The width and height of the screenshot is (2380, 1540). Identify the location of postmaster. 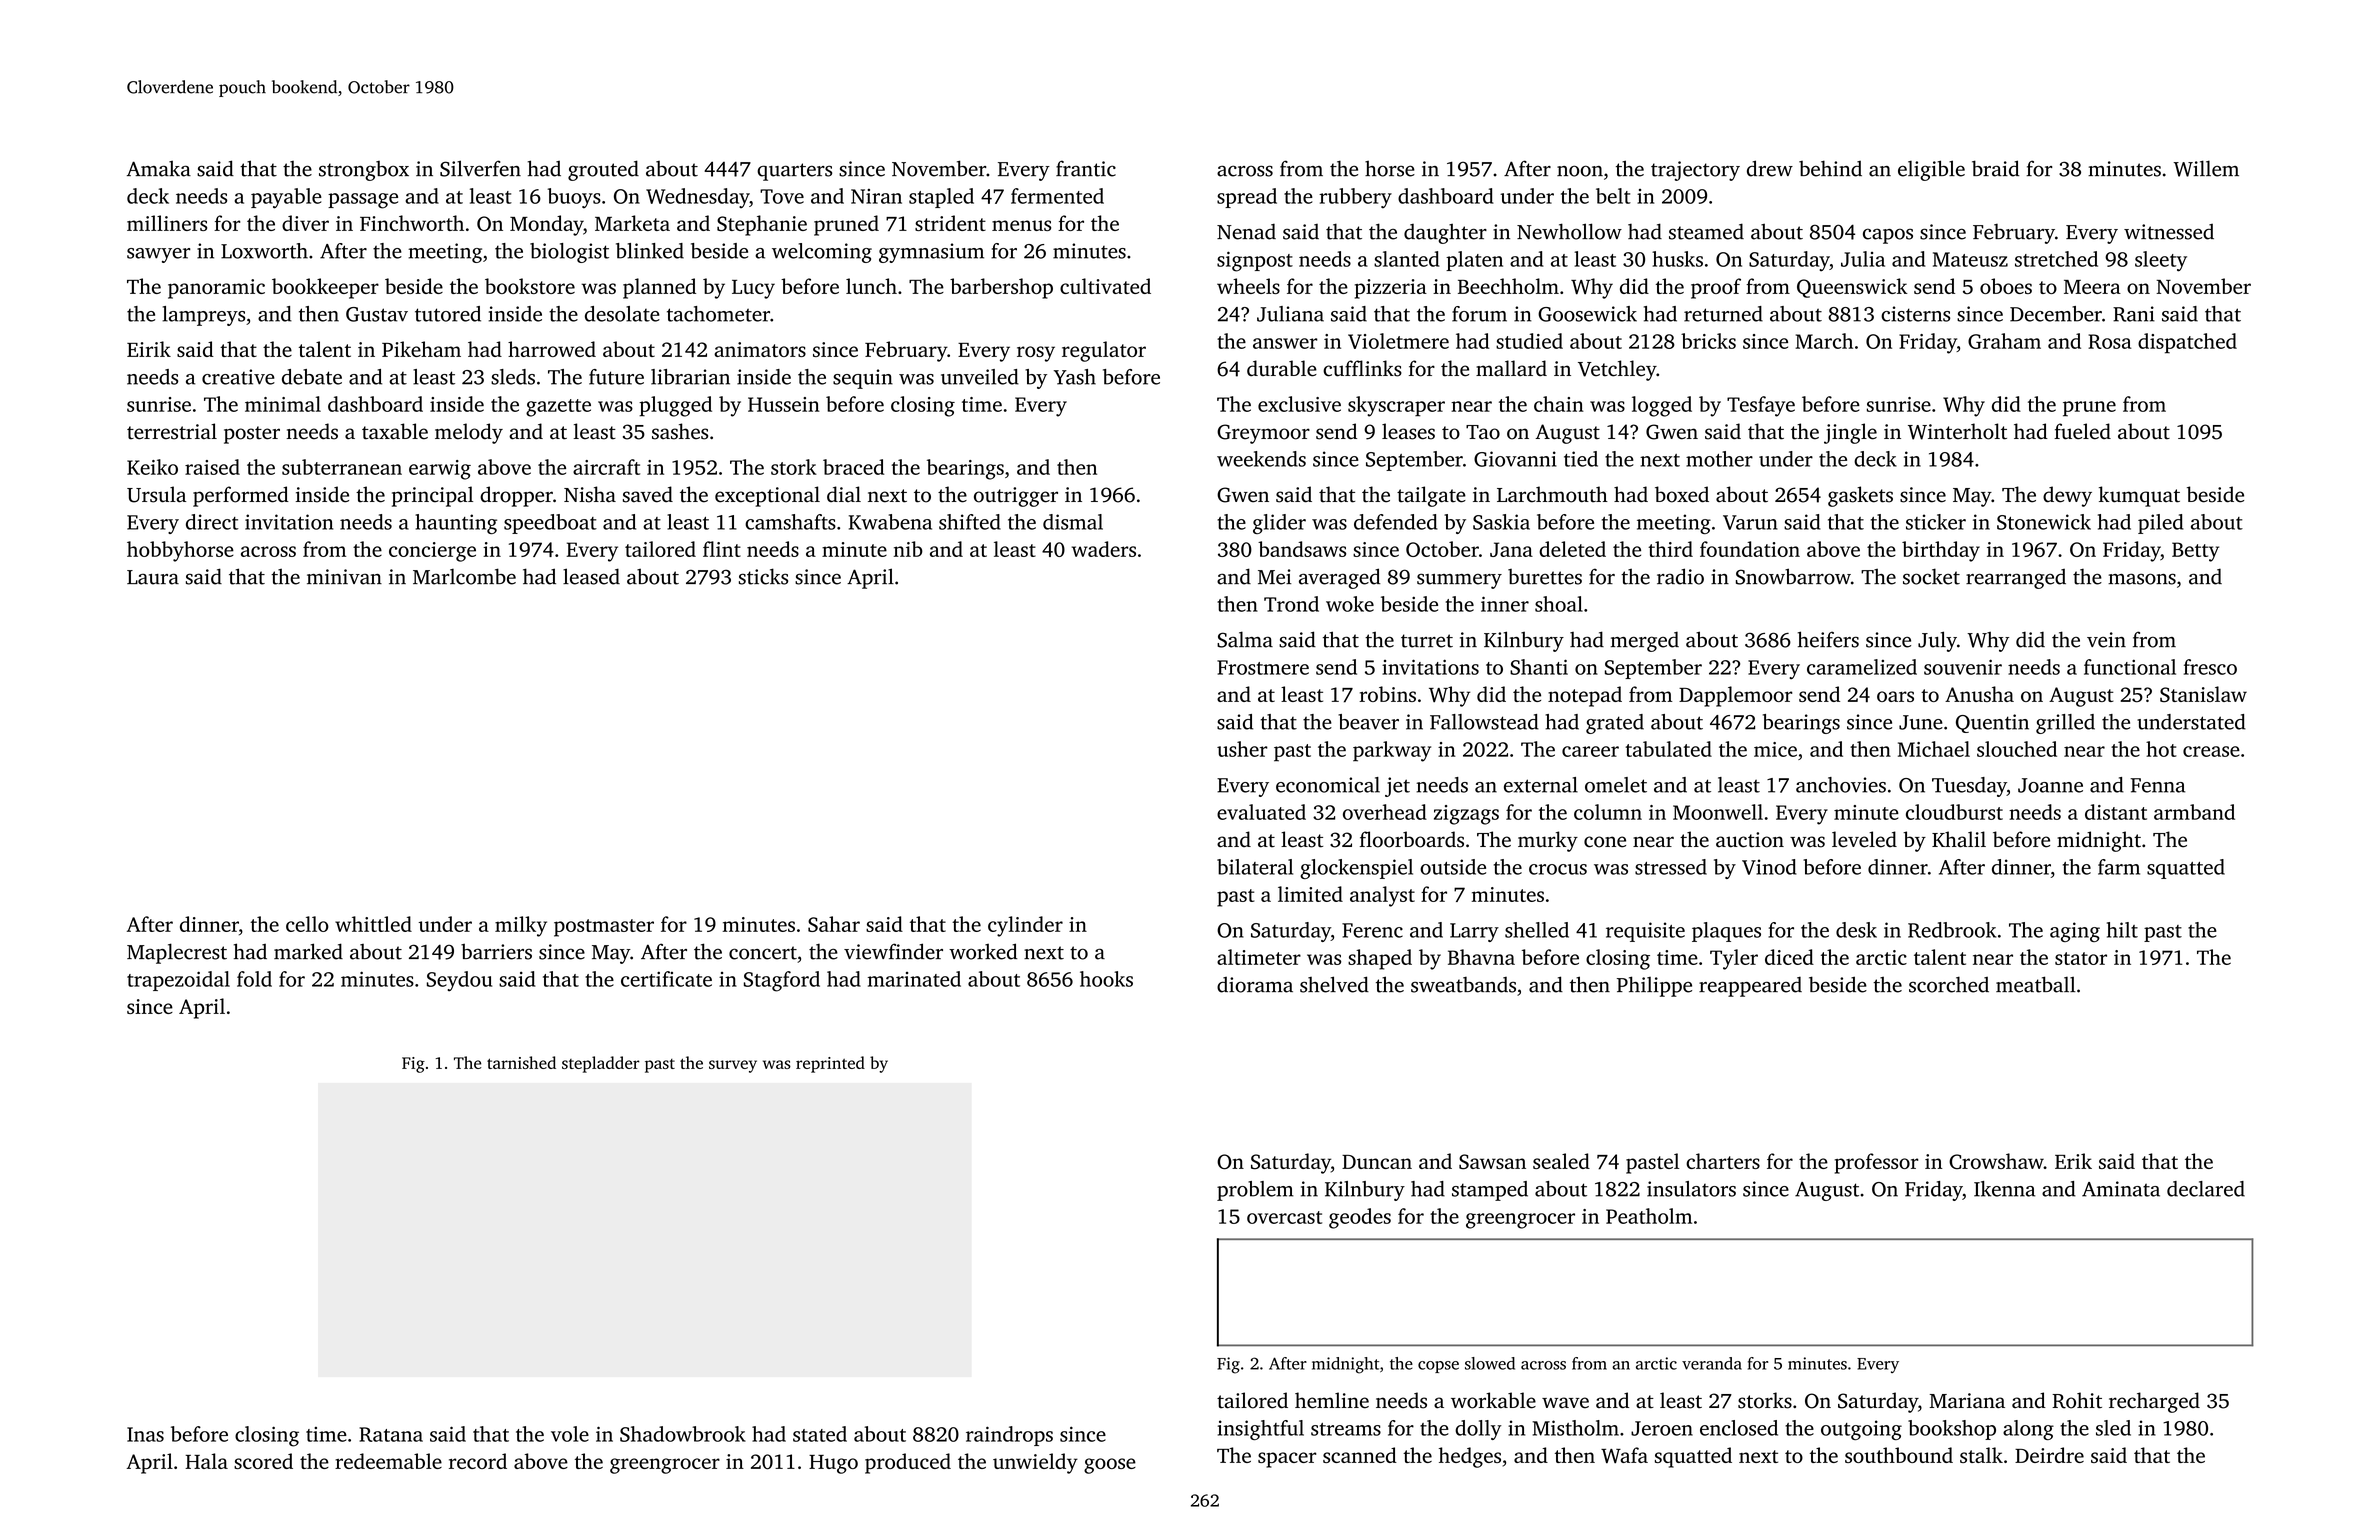
(604, 928).
